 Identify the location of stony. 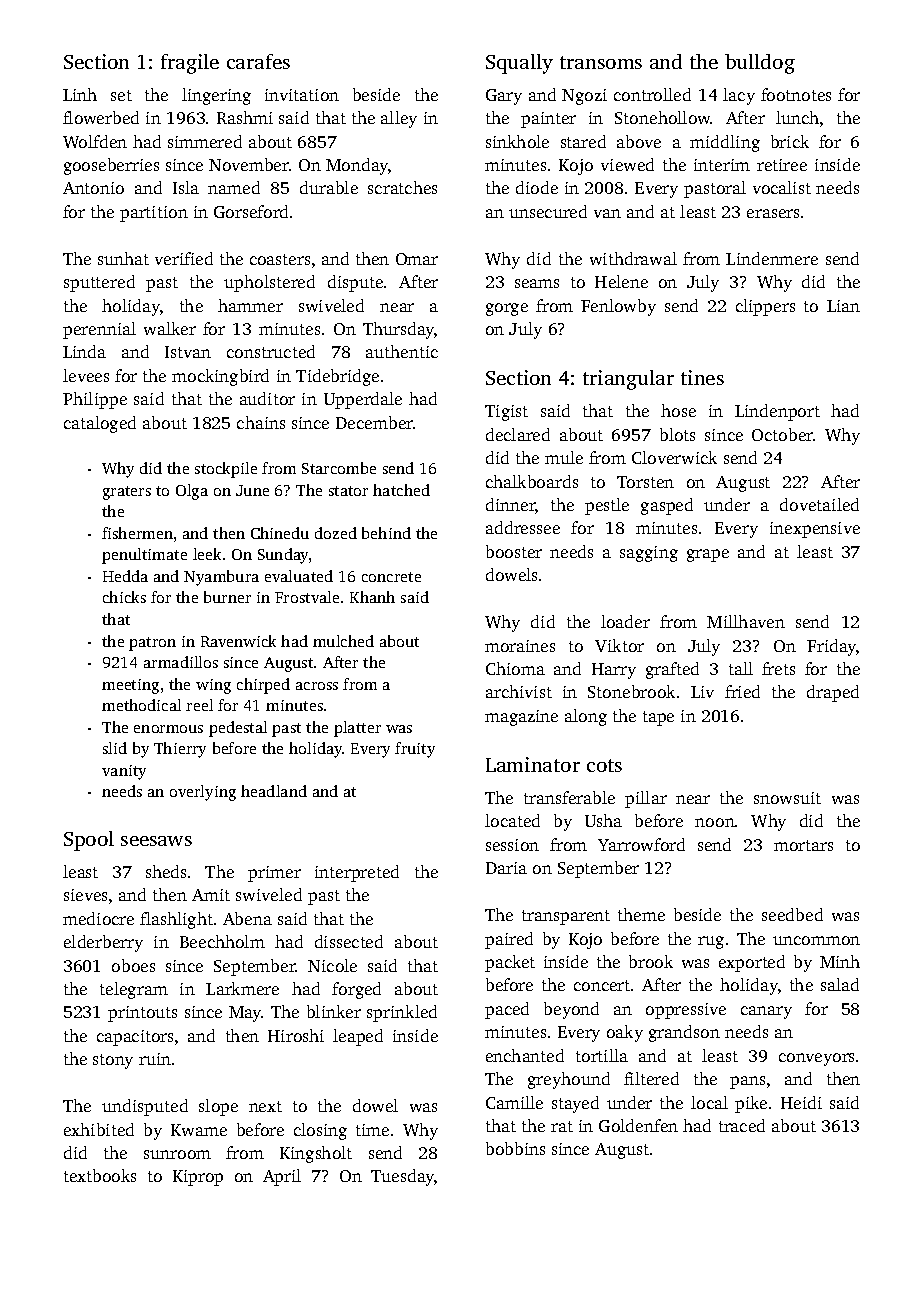
(113, 1061).
